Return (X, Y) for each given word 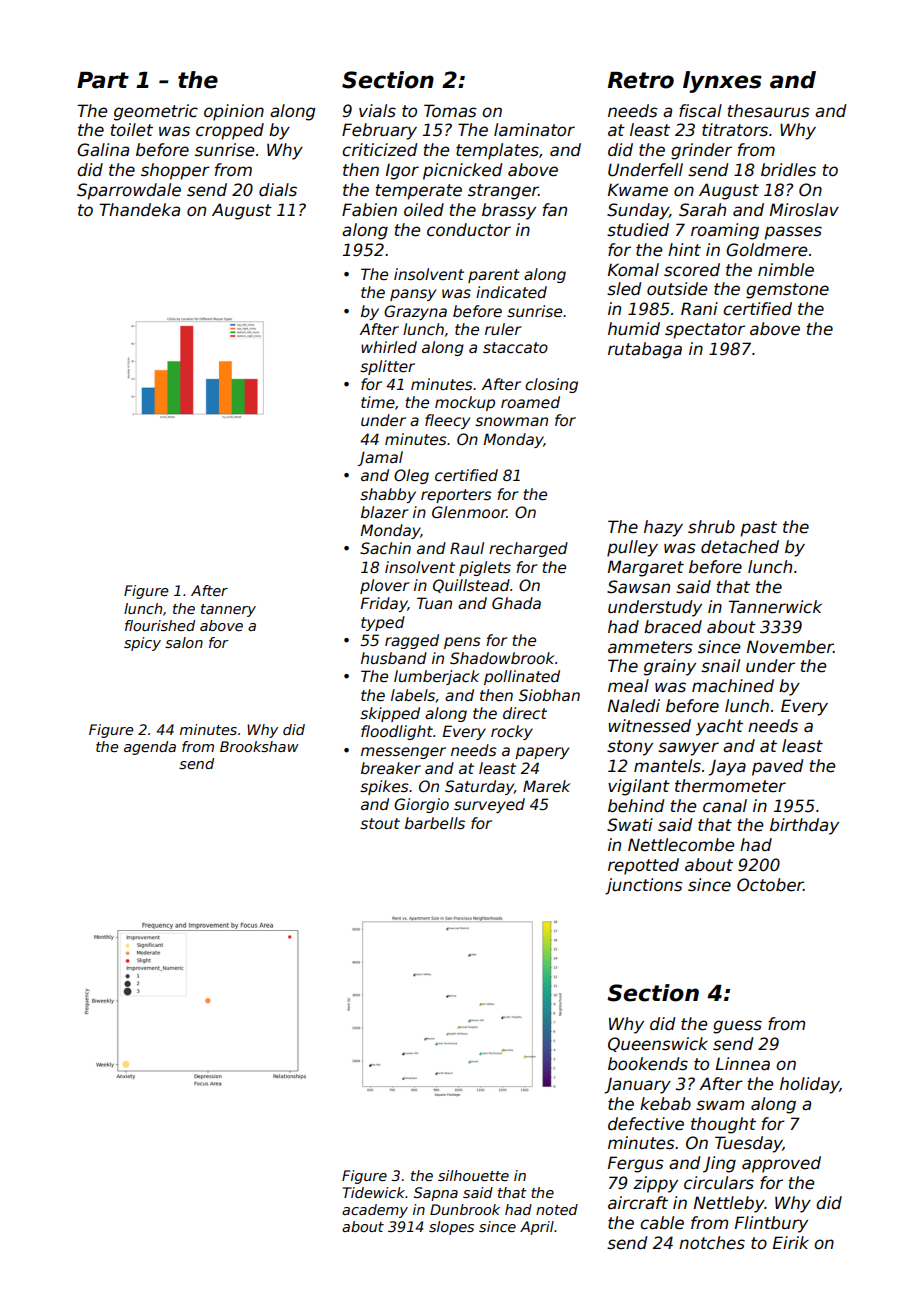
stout (380, 823)
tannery (228, 610)
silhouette (473, 1175)
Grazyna (415, 312)
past (758, 529)
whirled (389, 347)
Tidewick (374, 1192)
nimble (786, 270)
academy (375, 1211)
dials (278, 190)
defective (646, 1124)
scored (692, 270)
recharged (528, 549)
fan (555, 210)
